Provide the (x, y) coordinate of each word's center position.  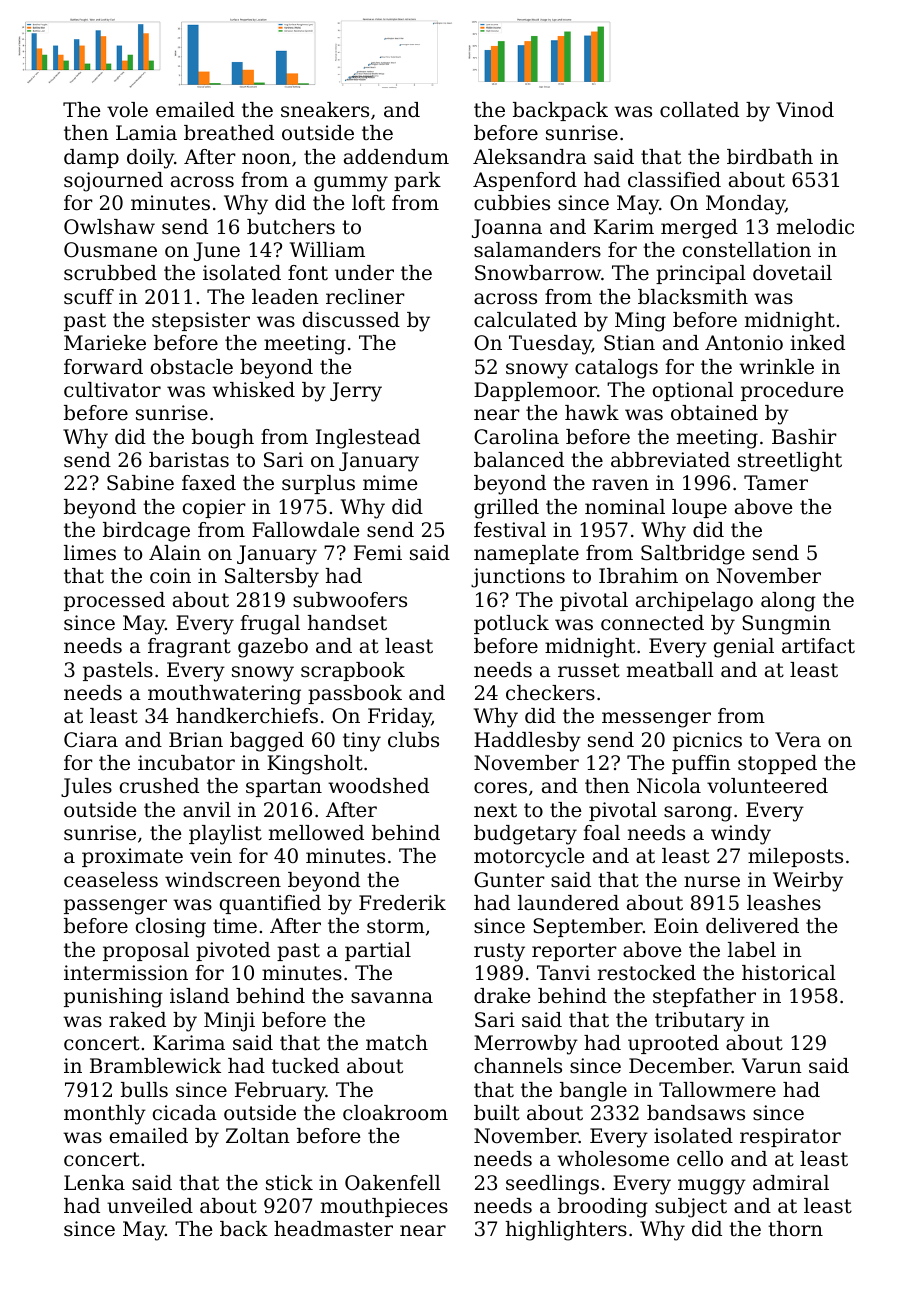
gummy (351, 184)
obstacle (192, 367)
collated (699, 110)
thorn (795, 1229)
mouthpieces (384, 1207)
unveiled (150, 1206)
